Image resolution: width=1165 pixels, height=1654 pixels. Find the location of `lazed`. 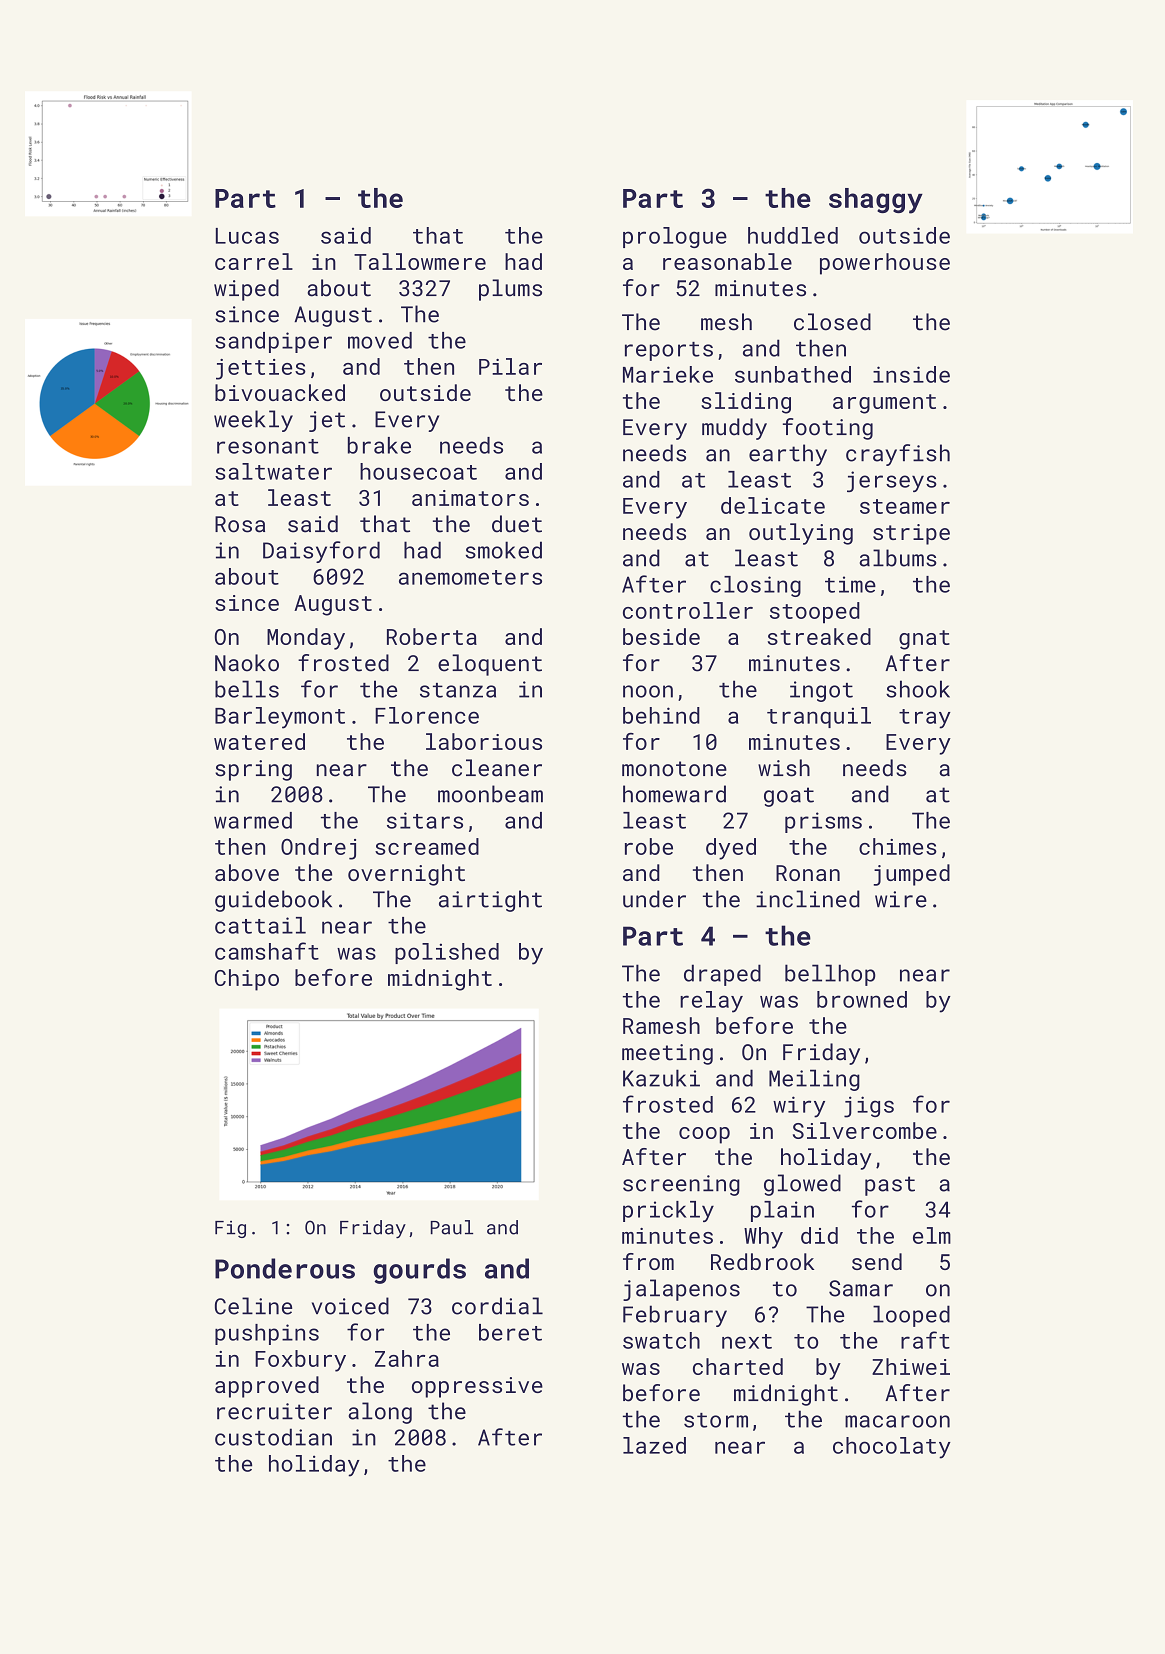

lazed is located at coordinates (654, 1445).
